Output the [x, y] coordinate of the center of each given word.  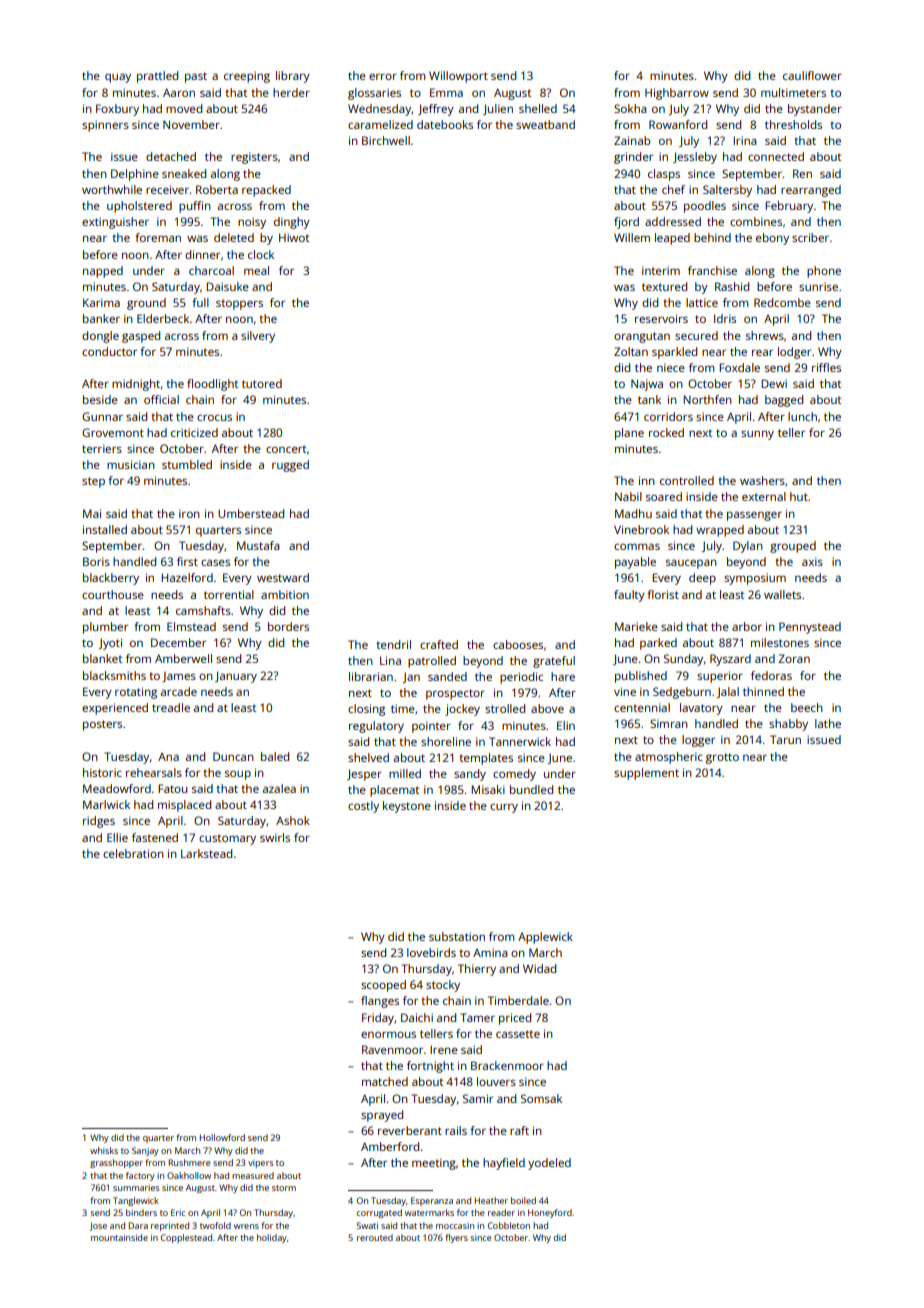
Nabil [628, 496]
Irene [444, 1049]
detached [171, 156]
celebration [133, 853]
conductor [109, 351]
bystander [815, 110]
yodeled [549, 1164]
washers [762, 480]
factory [140, 1176]
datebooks [445, 124]
